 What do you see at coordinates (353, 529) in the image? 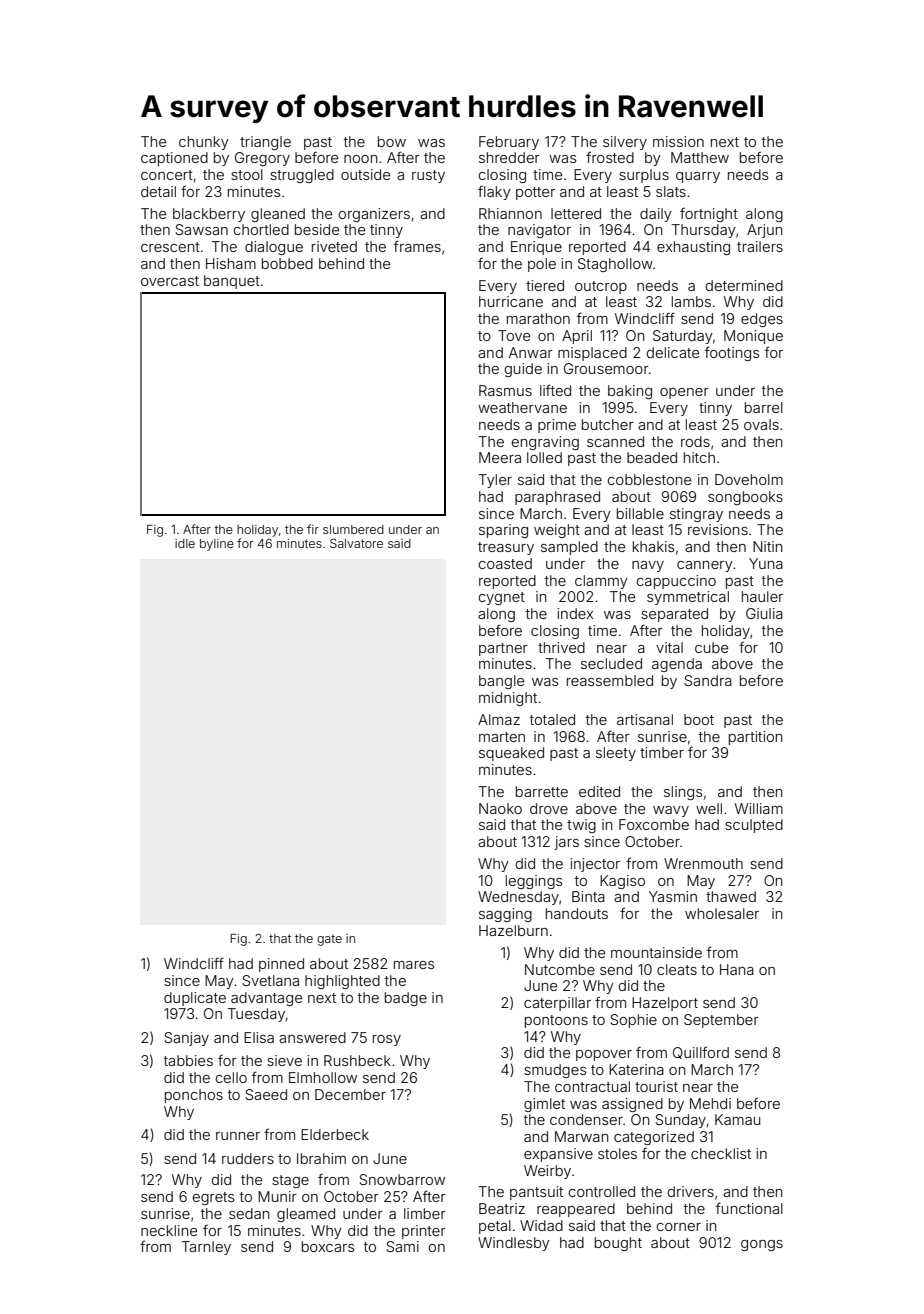
I see `slumbered` at bounding box center [353, 529].
